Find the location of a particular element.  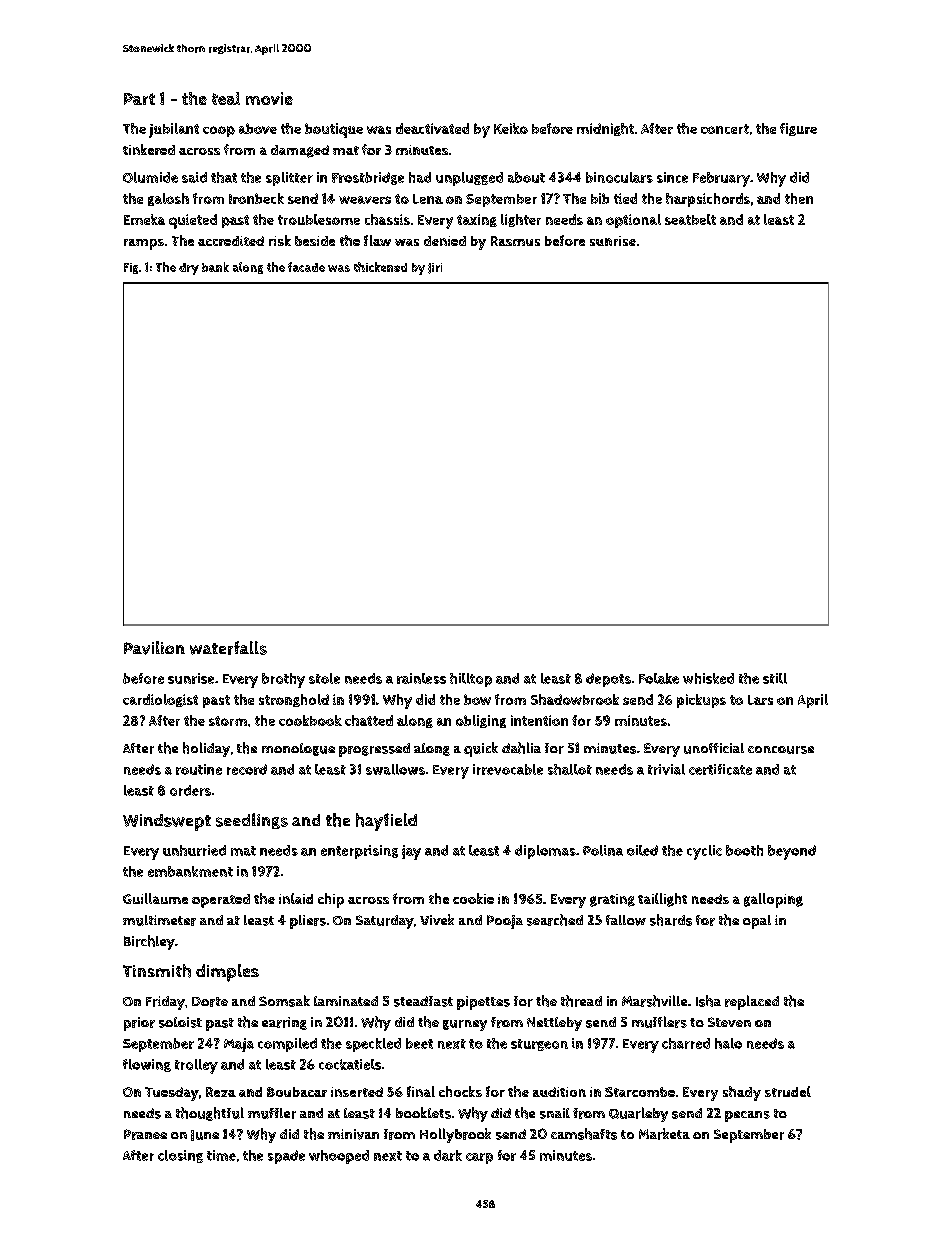

figure is located at coordinates (798, 129).
